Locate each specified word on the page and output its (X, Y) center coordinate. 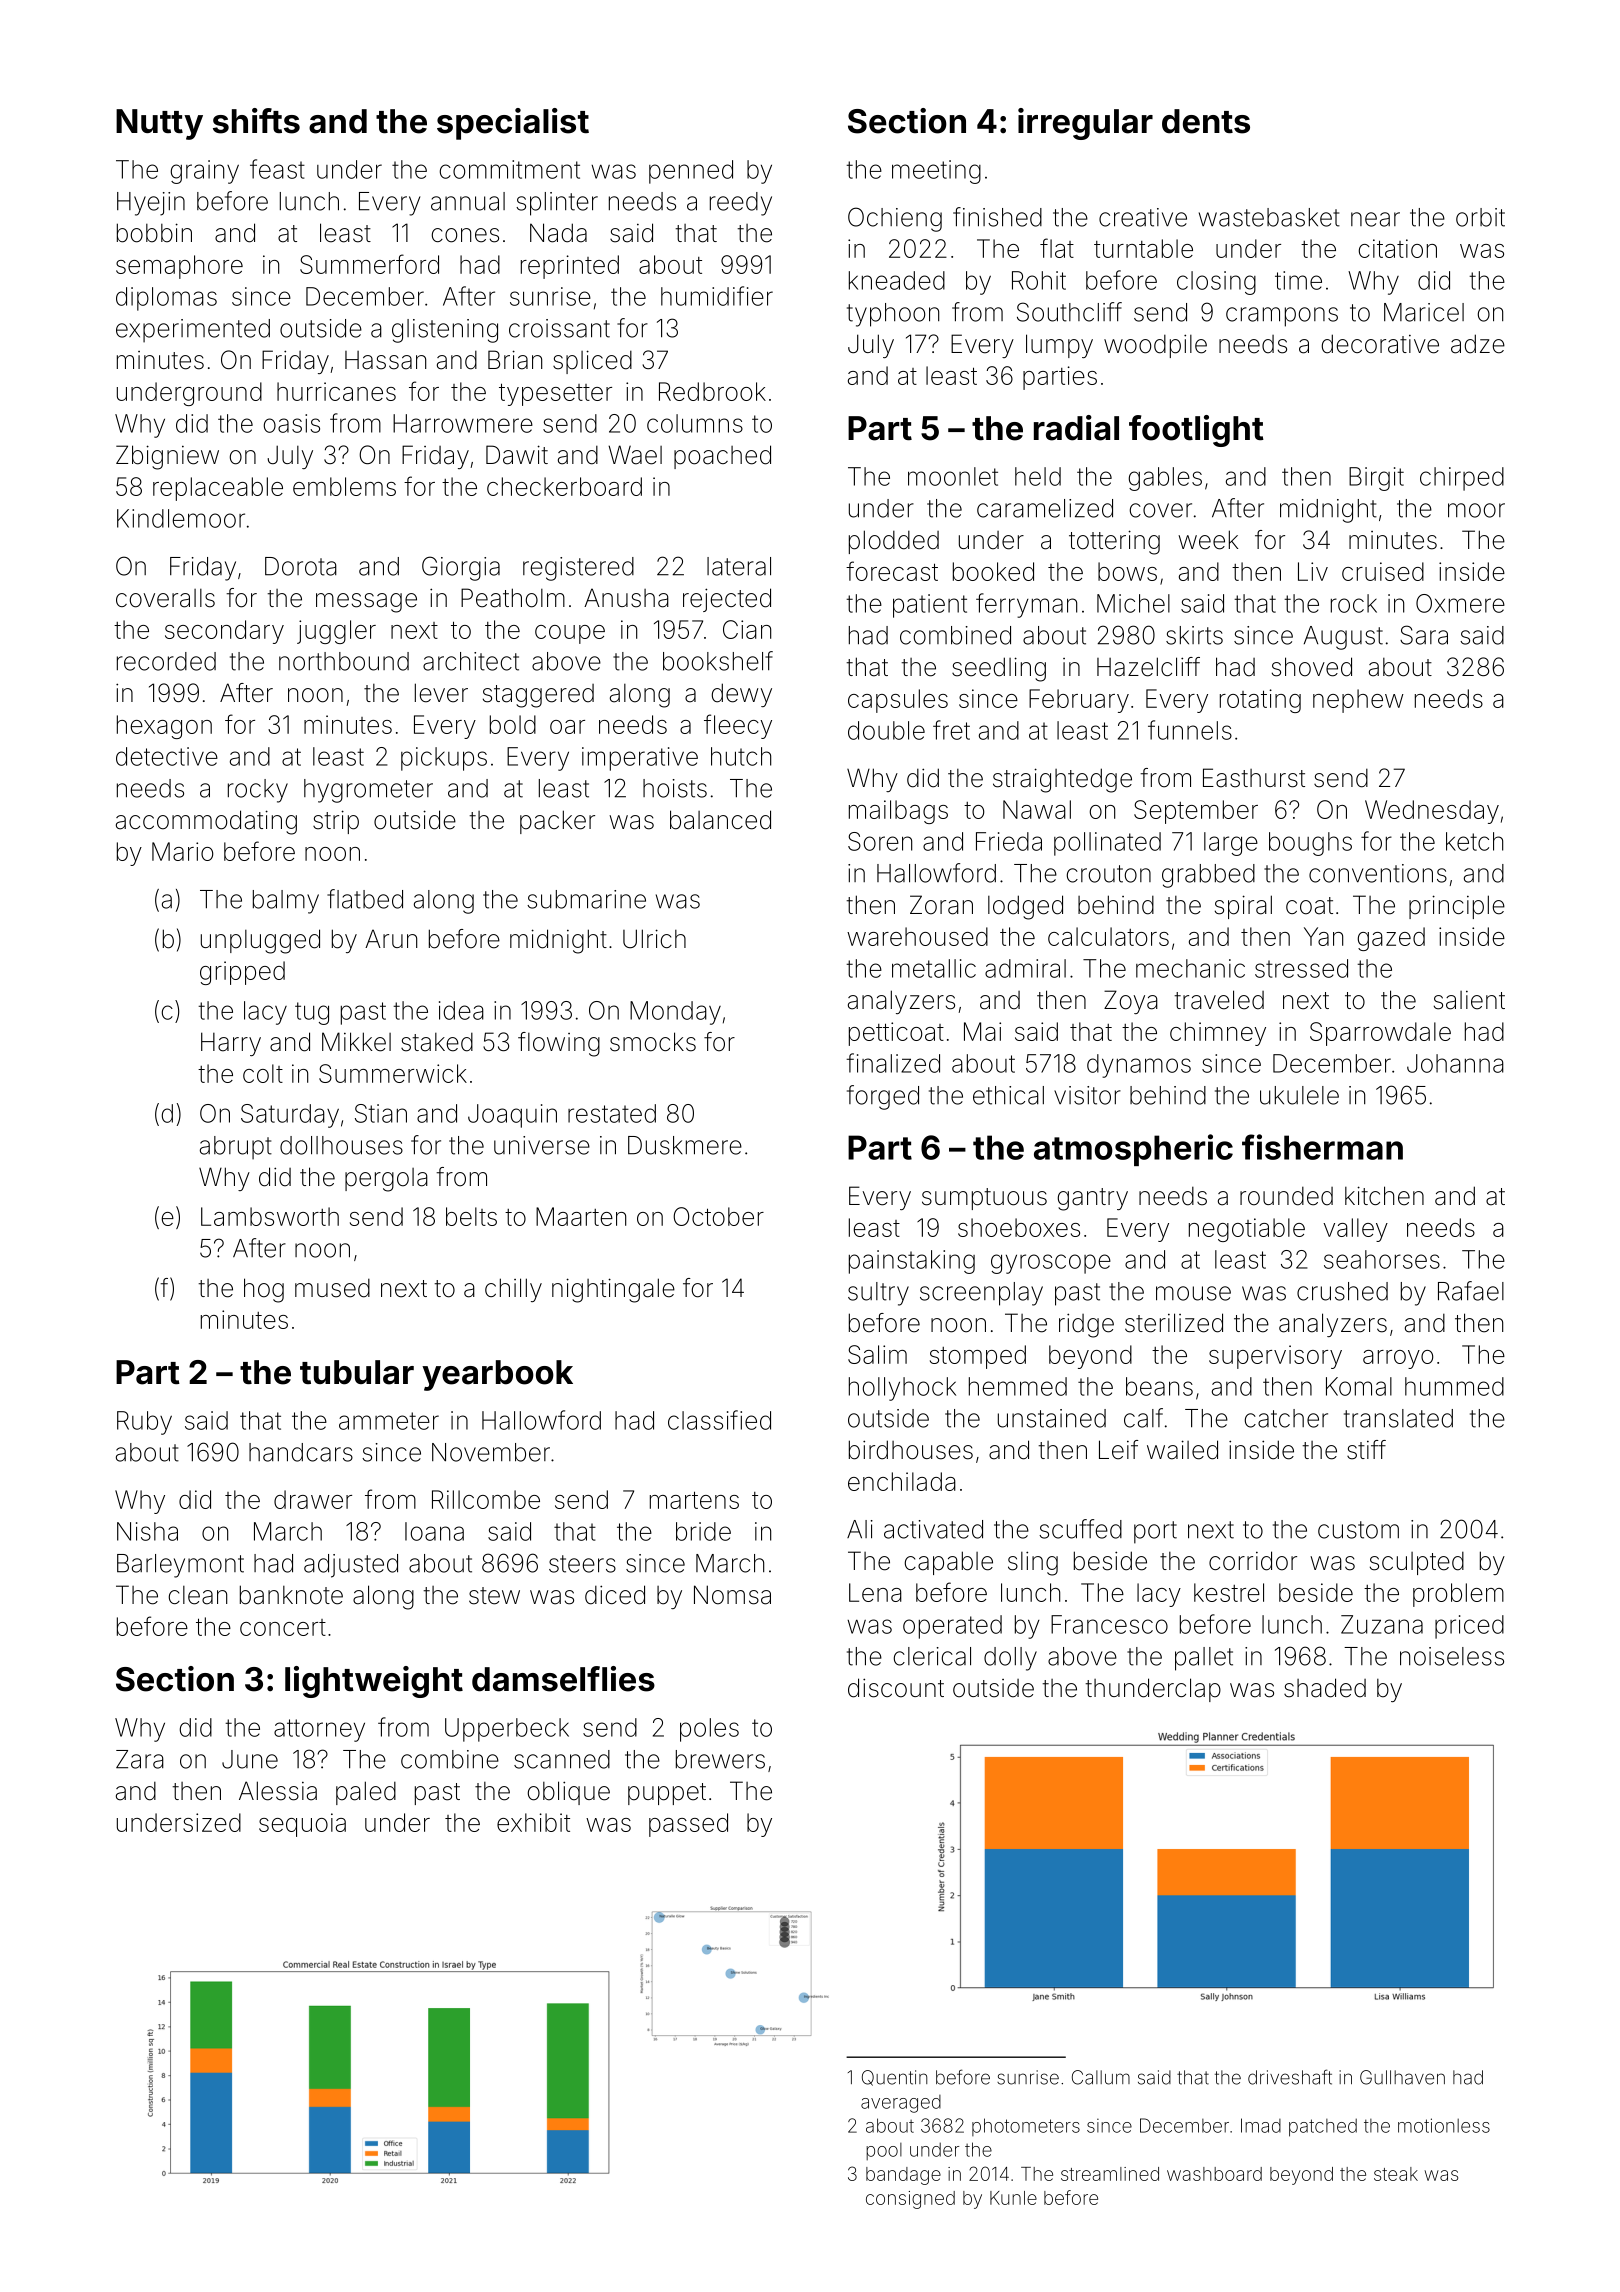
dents (1206, 121)
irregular (1085, 124)
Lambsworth (270, 1216)
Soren (880, 841)
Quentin (894, 2078)
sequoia (302, 1825)
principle (1457, 907)
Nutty (159, 124)
